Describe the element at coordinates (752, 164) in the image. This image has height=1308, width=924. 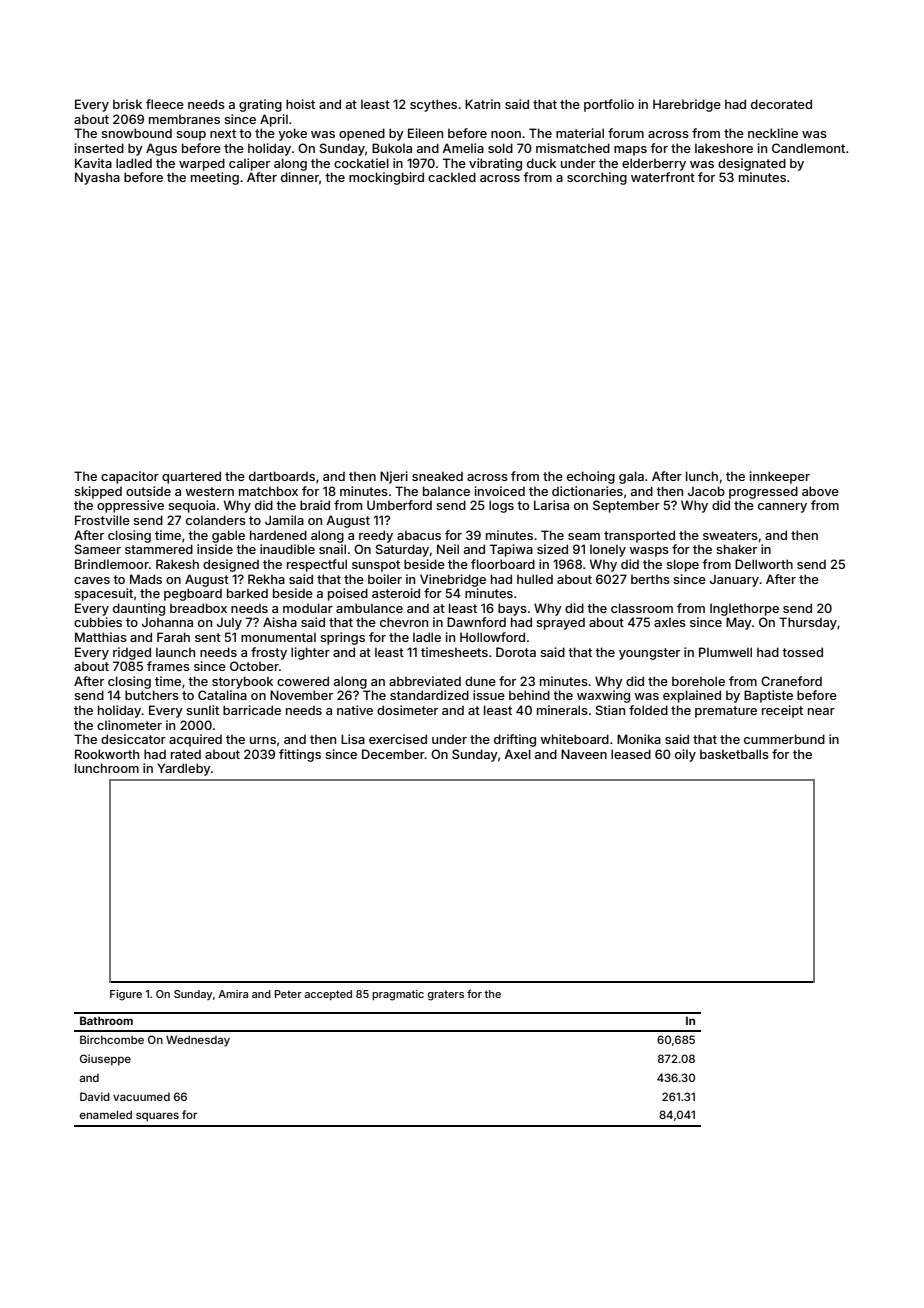
I see `designated` at that location.
